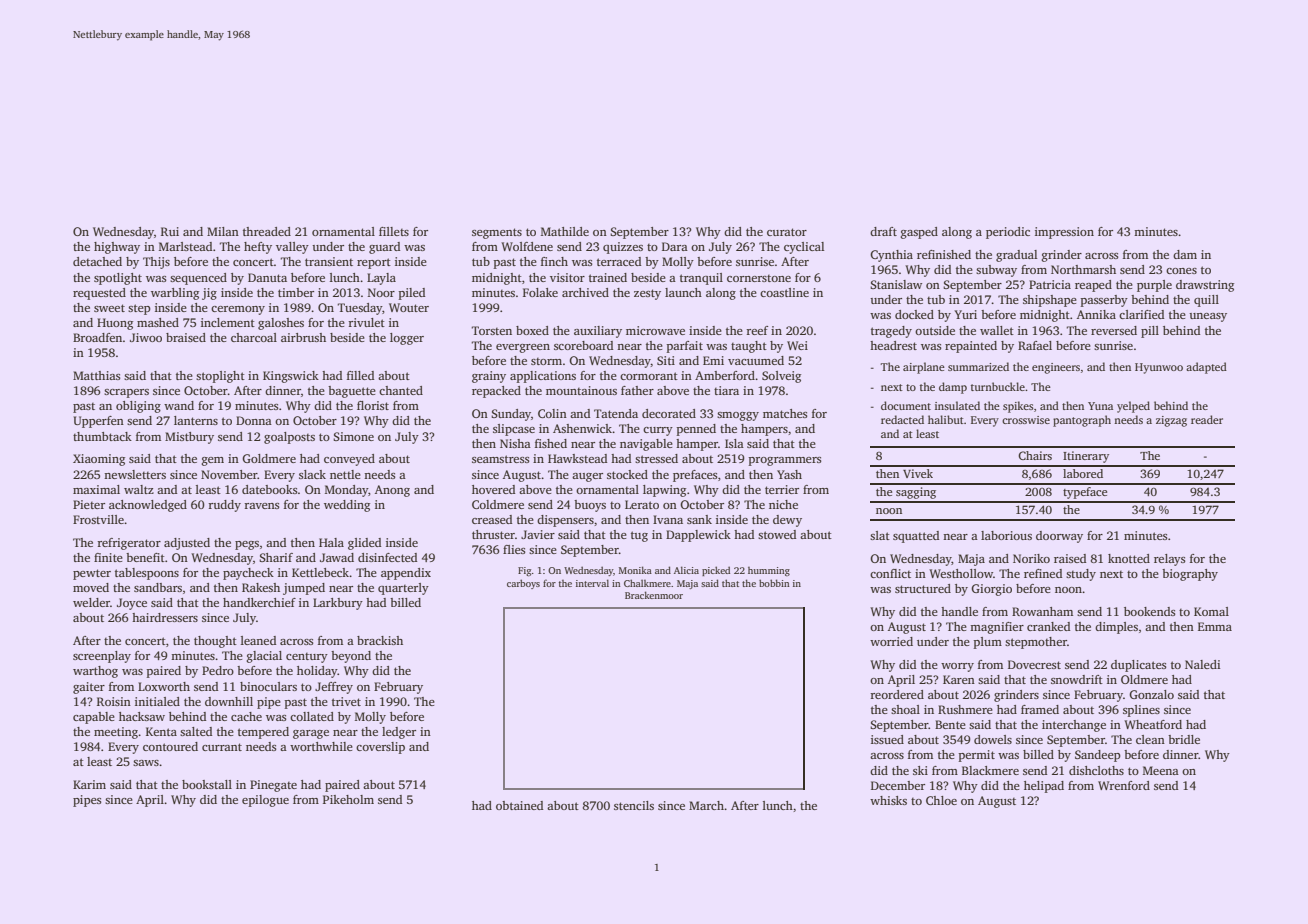  What do you see at coordinates (321, 572) in the screenshot?
I see `Kettlebeck` at bounding box center [321, 572].
